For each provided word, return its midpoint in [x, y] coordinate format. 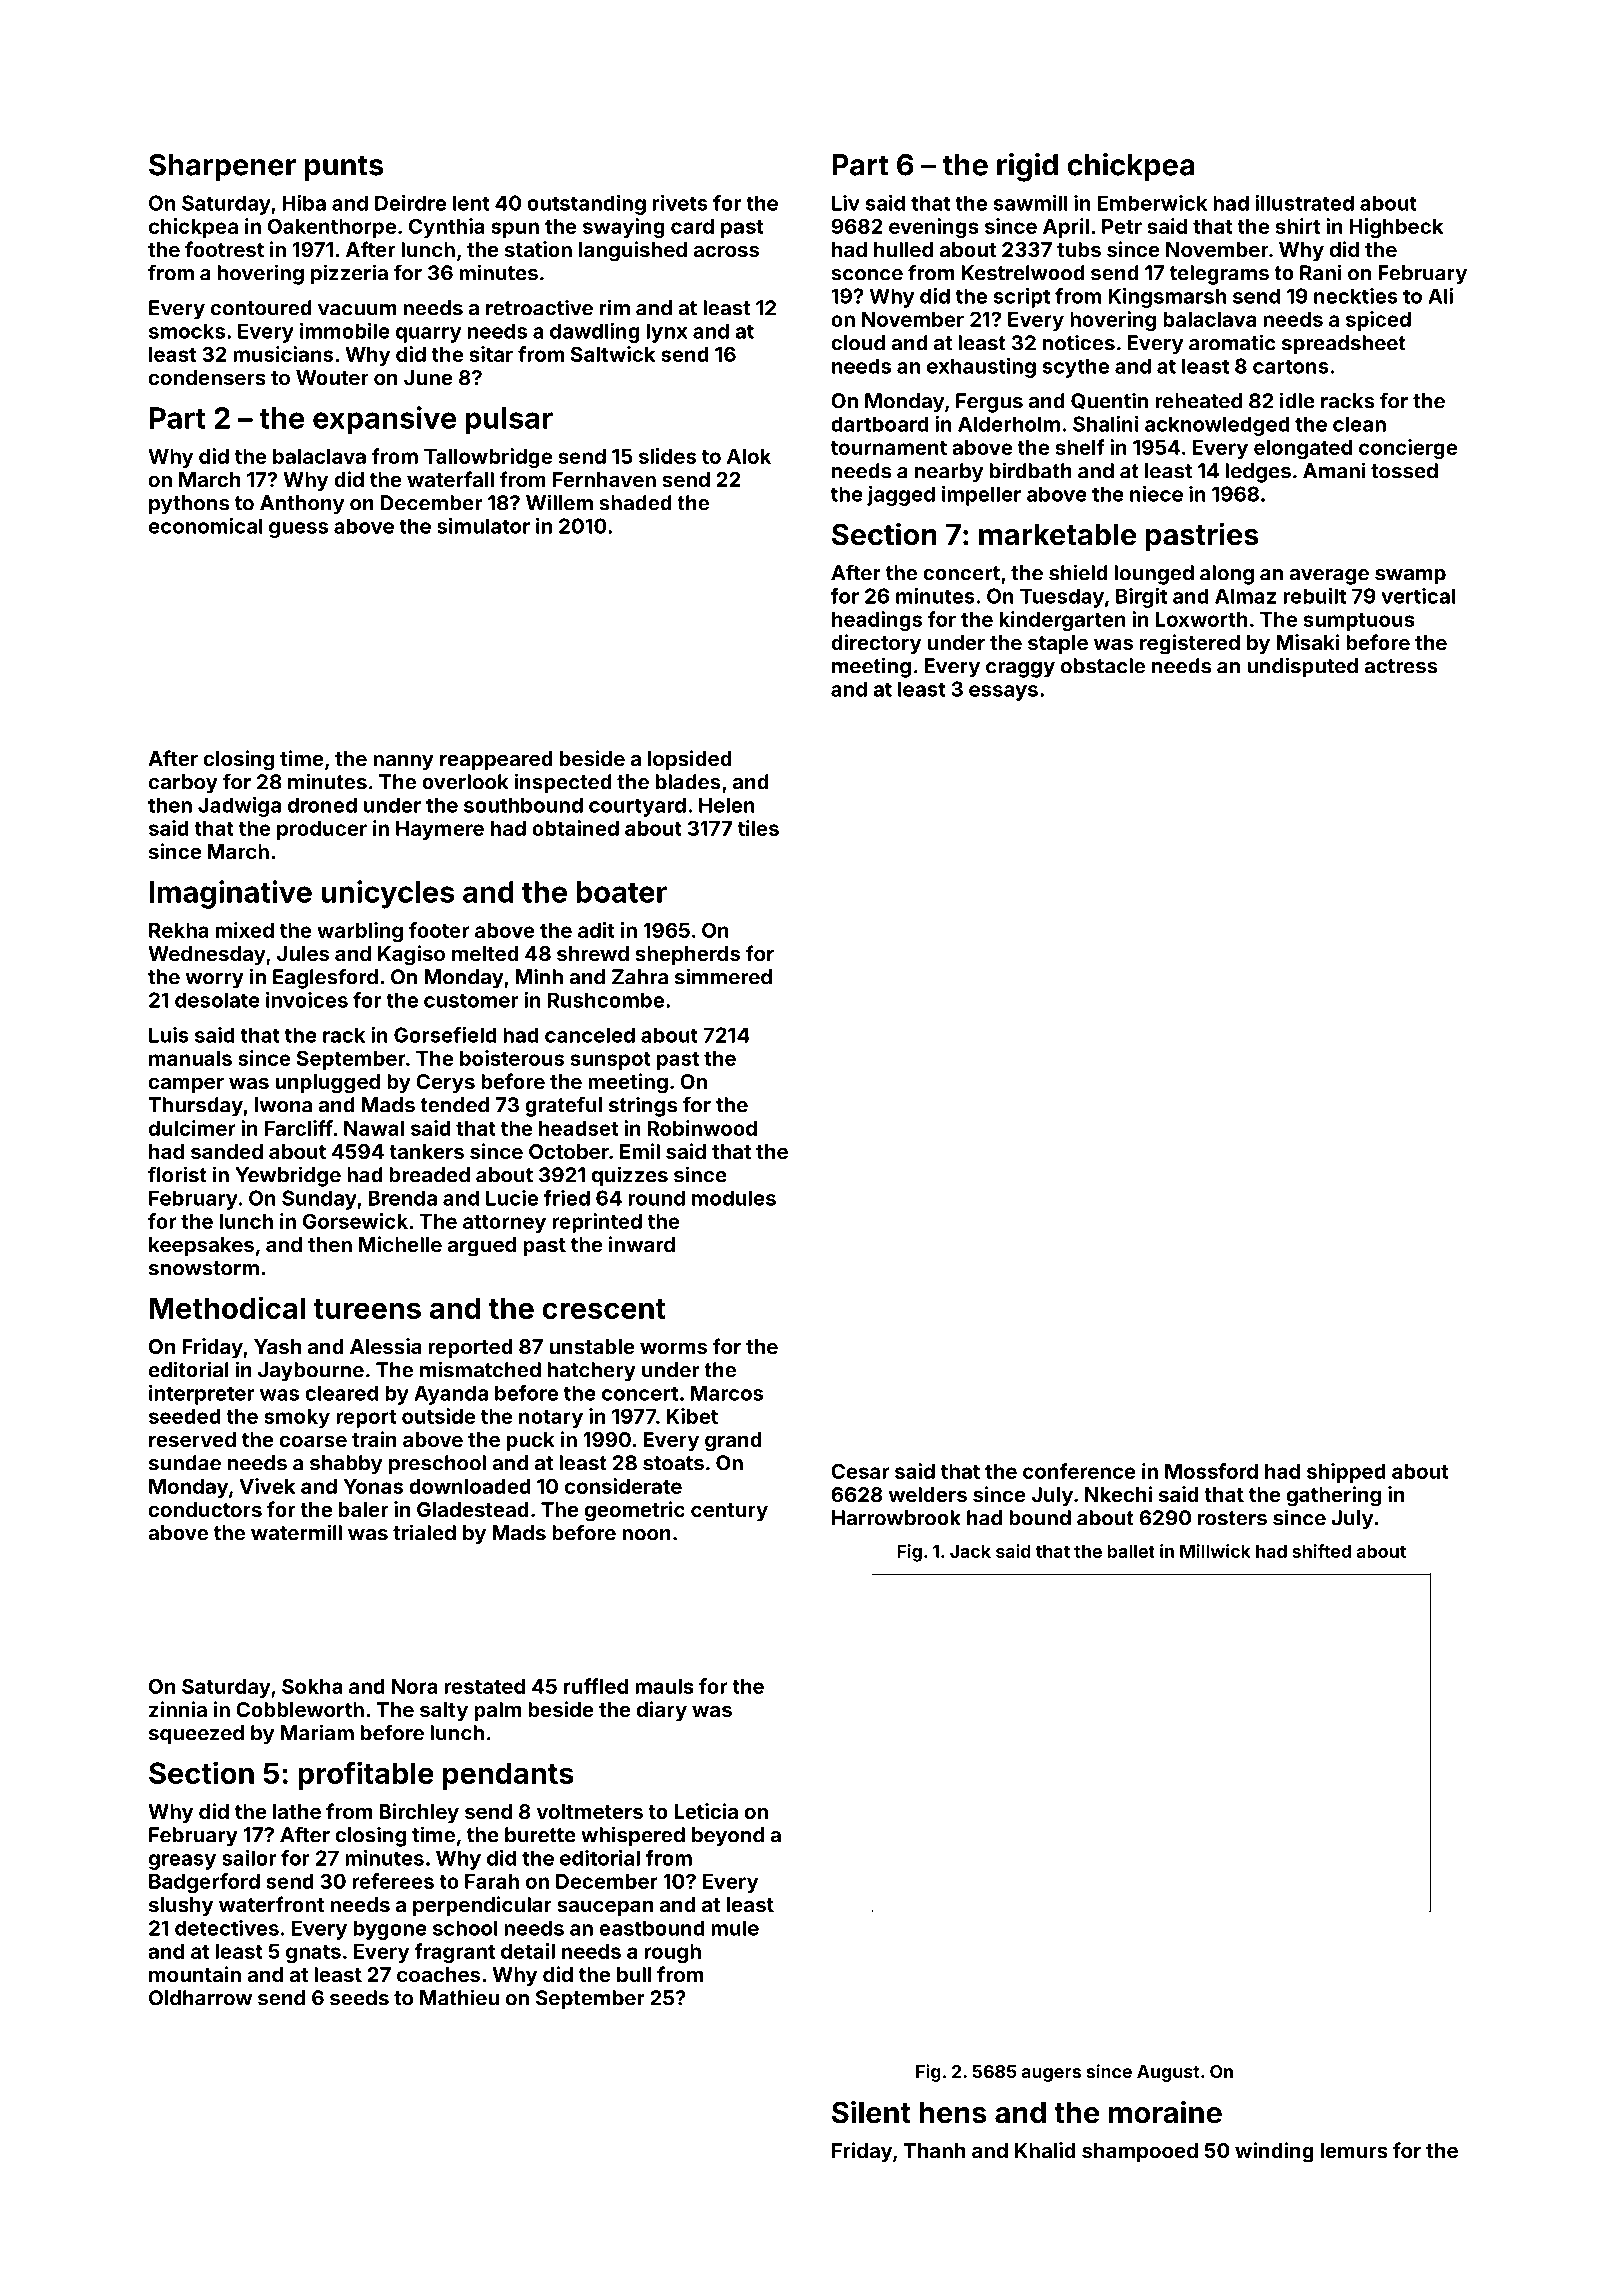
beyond [728, 1837]
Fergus [989, 403]
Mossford [1211, 1471]
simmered [723, 976]
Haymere [440, 830]
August [1168, 2073]
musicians [283, 354]
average [1329, 577]
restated [484, 1686]
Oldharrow [200, 1998]
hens [953, 2113]
